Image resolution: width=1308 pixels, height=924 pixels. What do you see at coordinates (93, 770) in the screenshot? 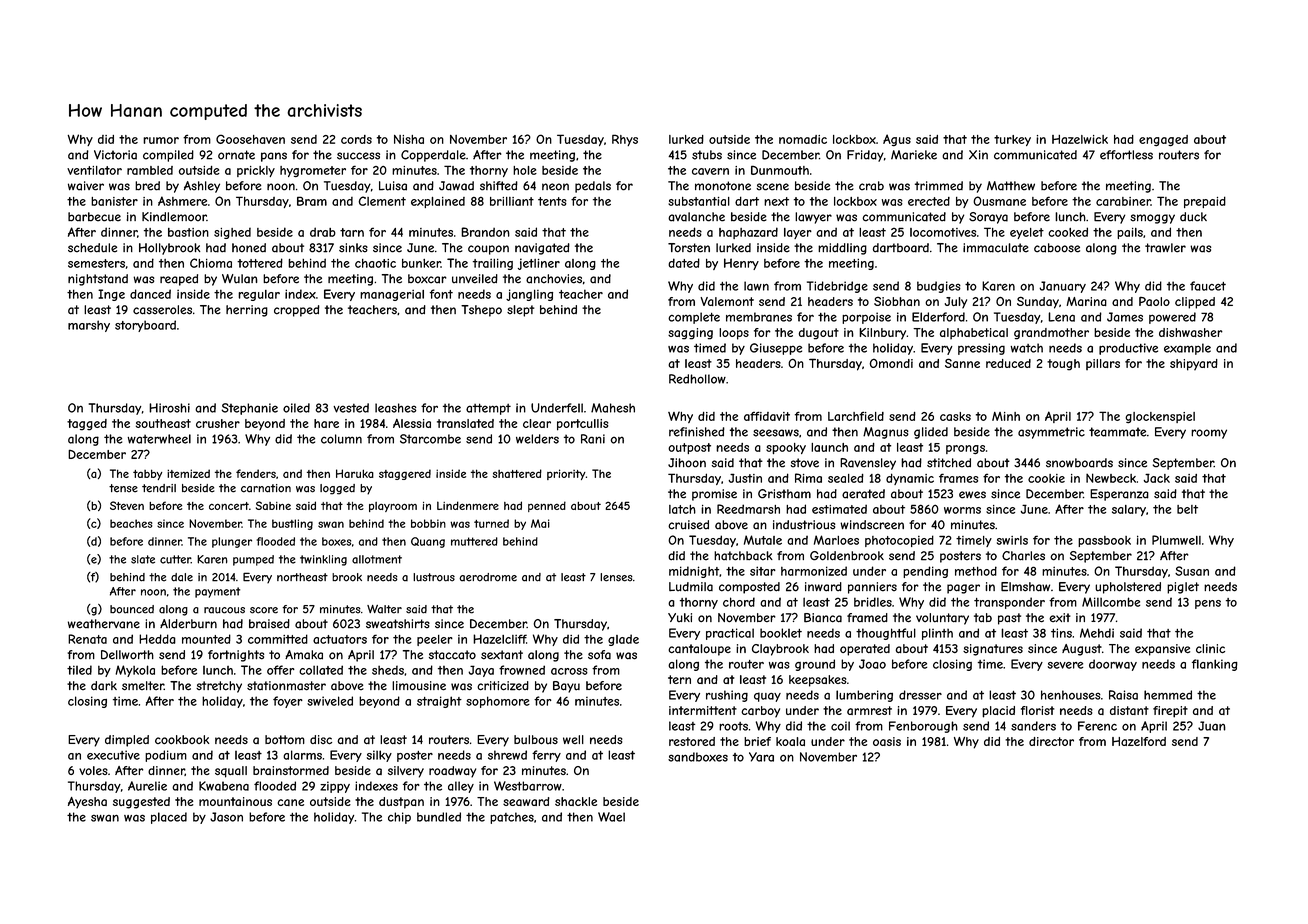
I see `voles` at bounding box center [93, 770].
